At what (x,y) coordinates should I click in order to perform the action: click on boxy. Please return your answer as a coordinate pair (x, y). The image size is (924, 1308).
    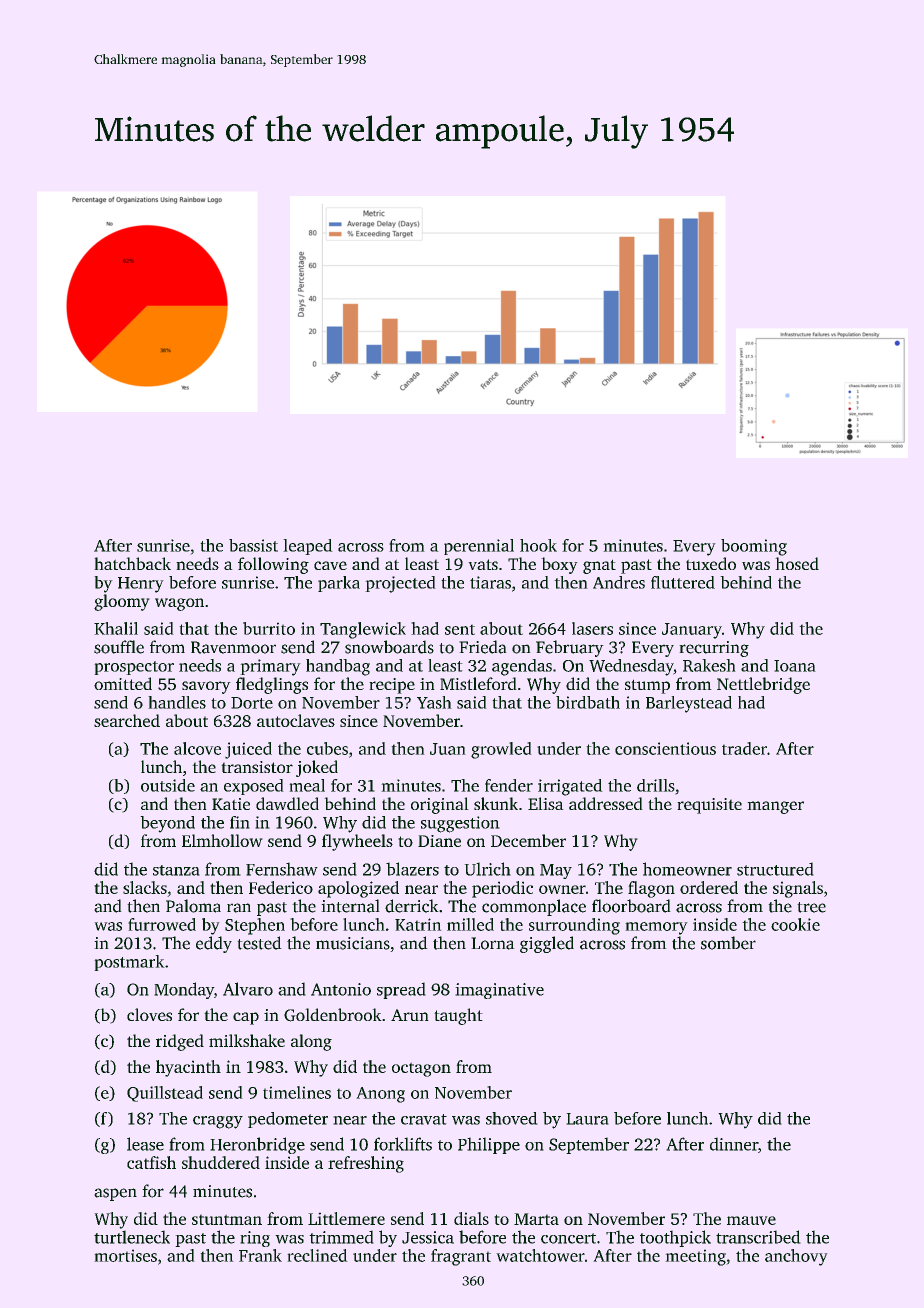
    Looking at the image, I should click on (559, 565).
